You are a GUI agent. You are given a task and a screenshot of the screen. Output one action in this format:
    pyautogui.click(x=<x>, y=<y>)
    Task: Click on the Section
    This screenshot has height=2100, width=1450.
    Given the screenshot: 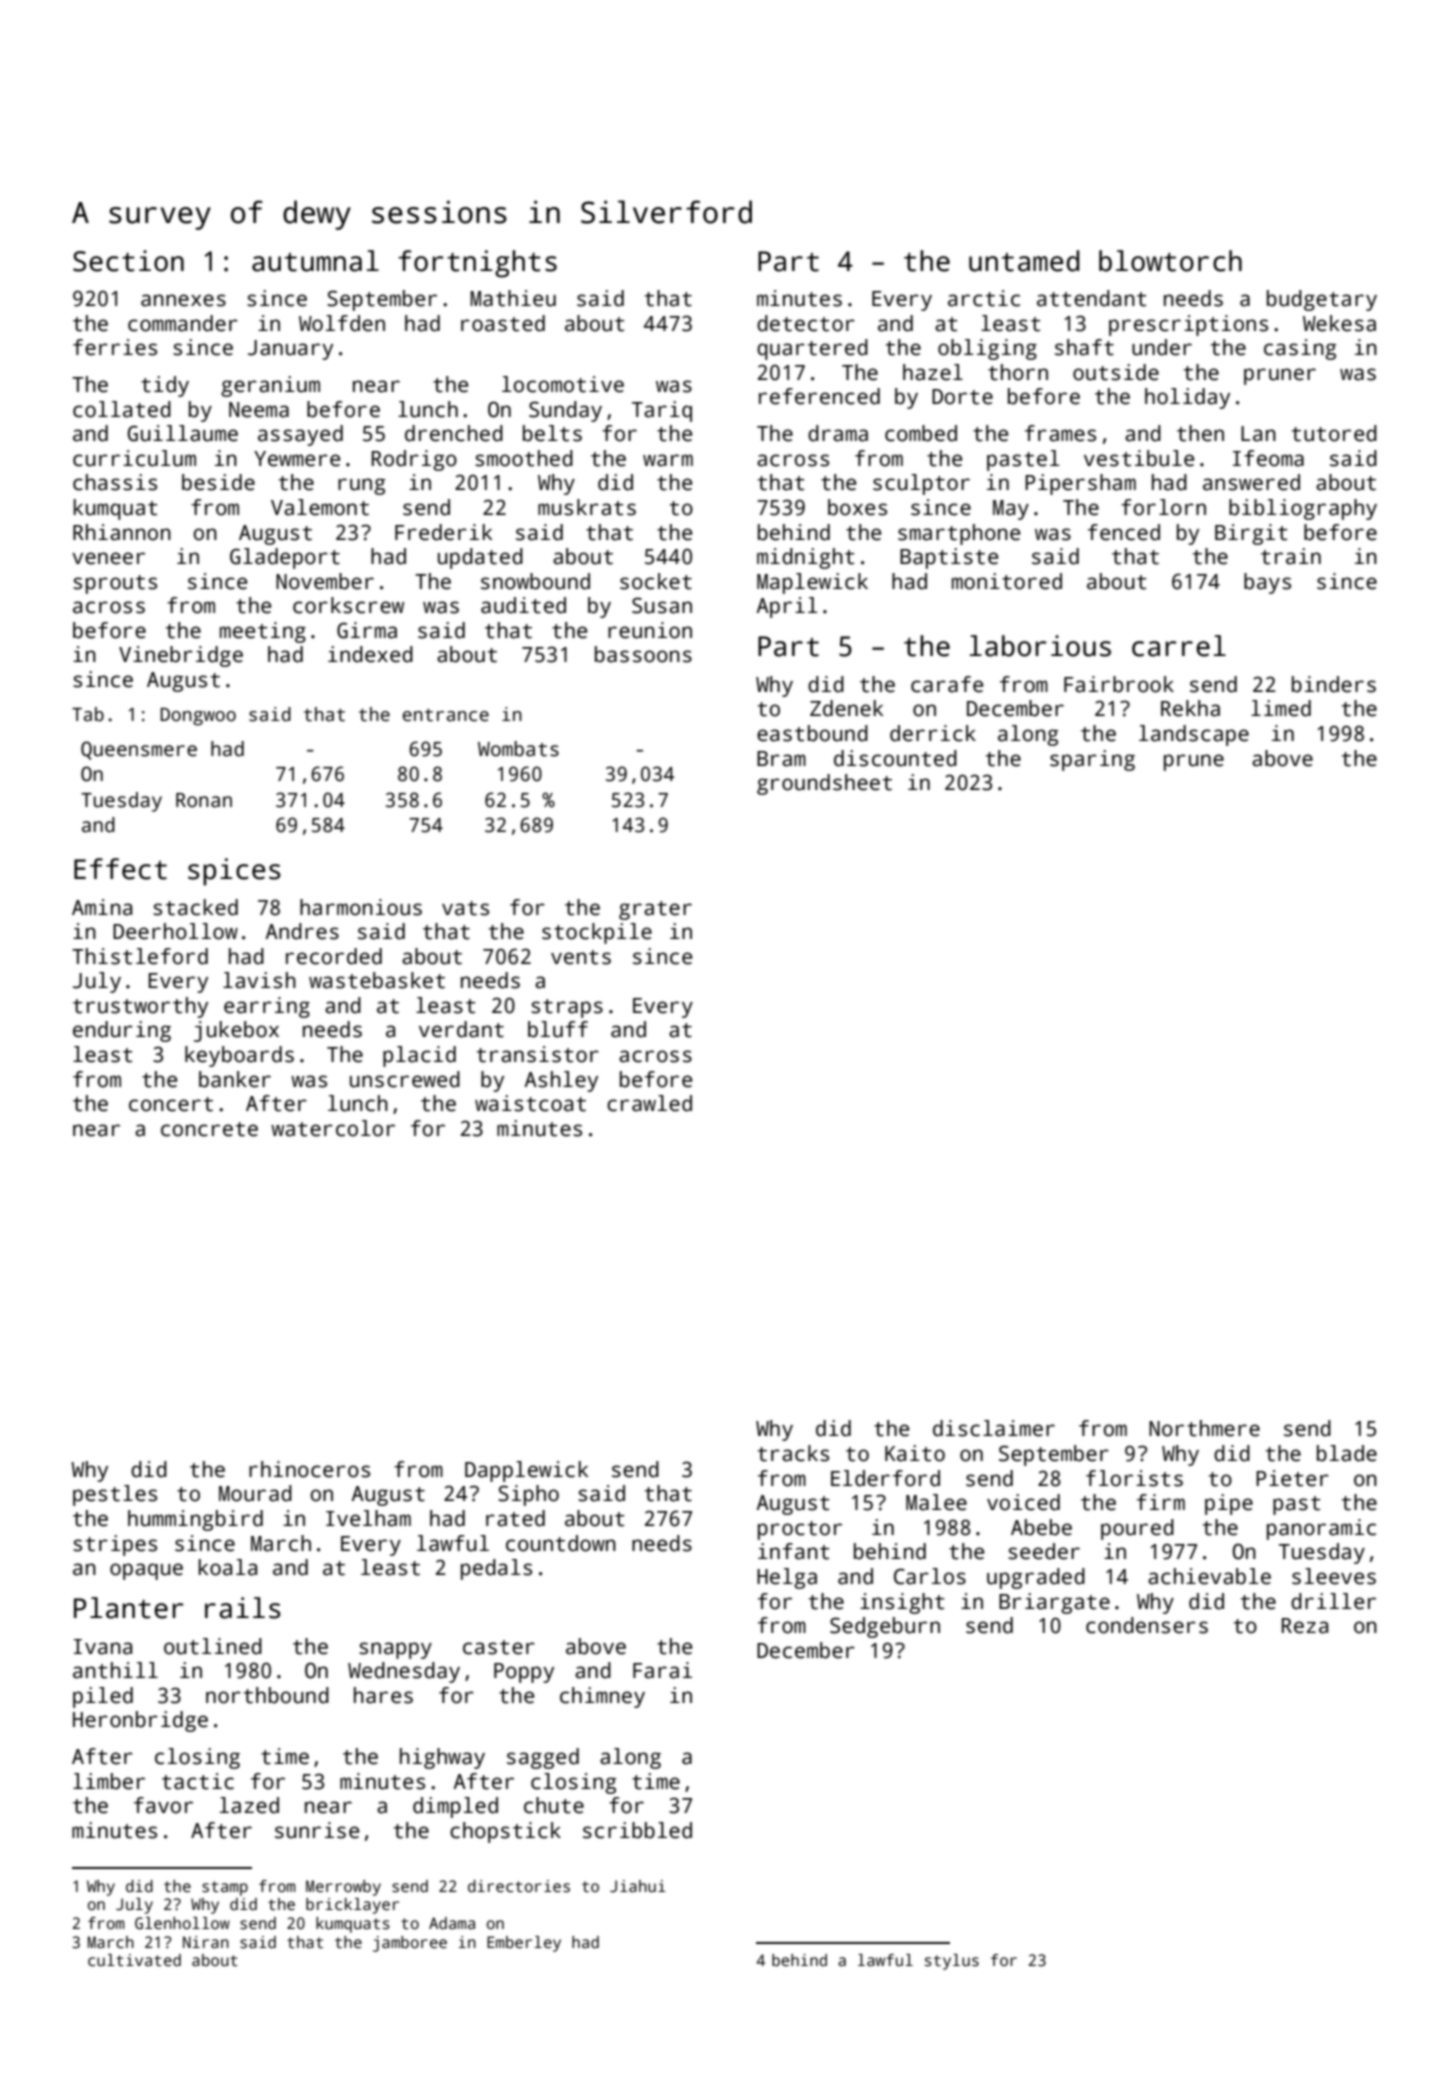 What is the action you would take?
    pyautogui.click(x=128, y=261)
